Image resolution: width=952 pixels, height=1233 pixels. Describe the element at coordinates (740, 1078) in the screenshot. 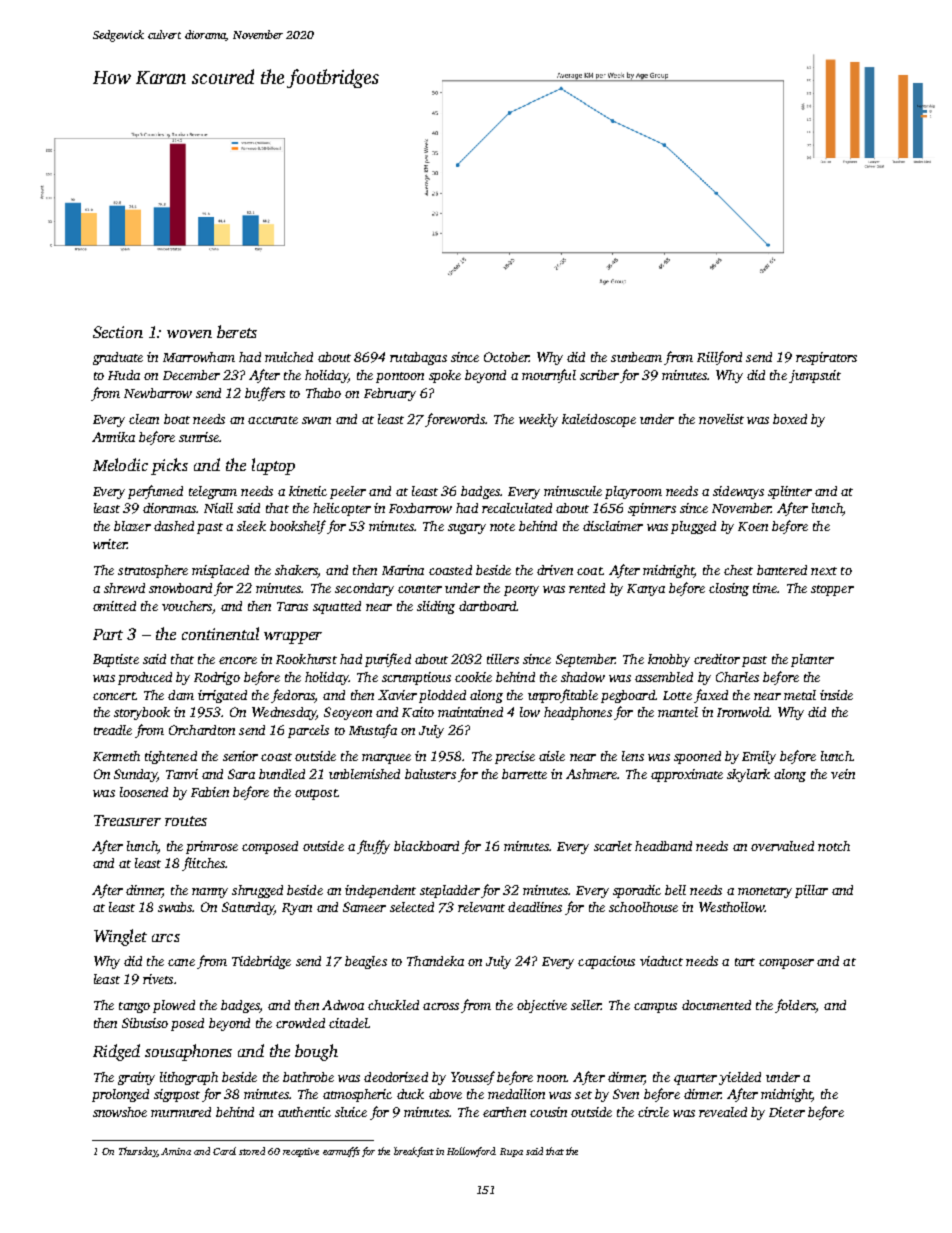

I see `yielded` at that location.
